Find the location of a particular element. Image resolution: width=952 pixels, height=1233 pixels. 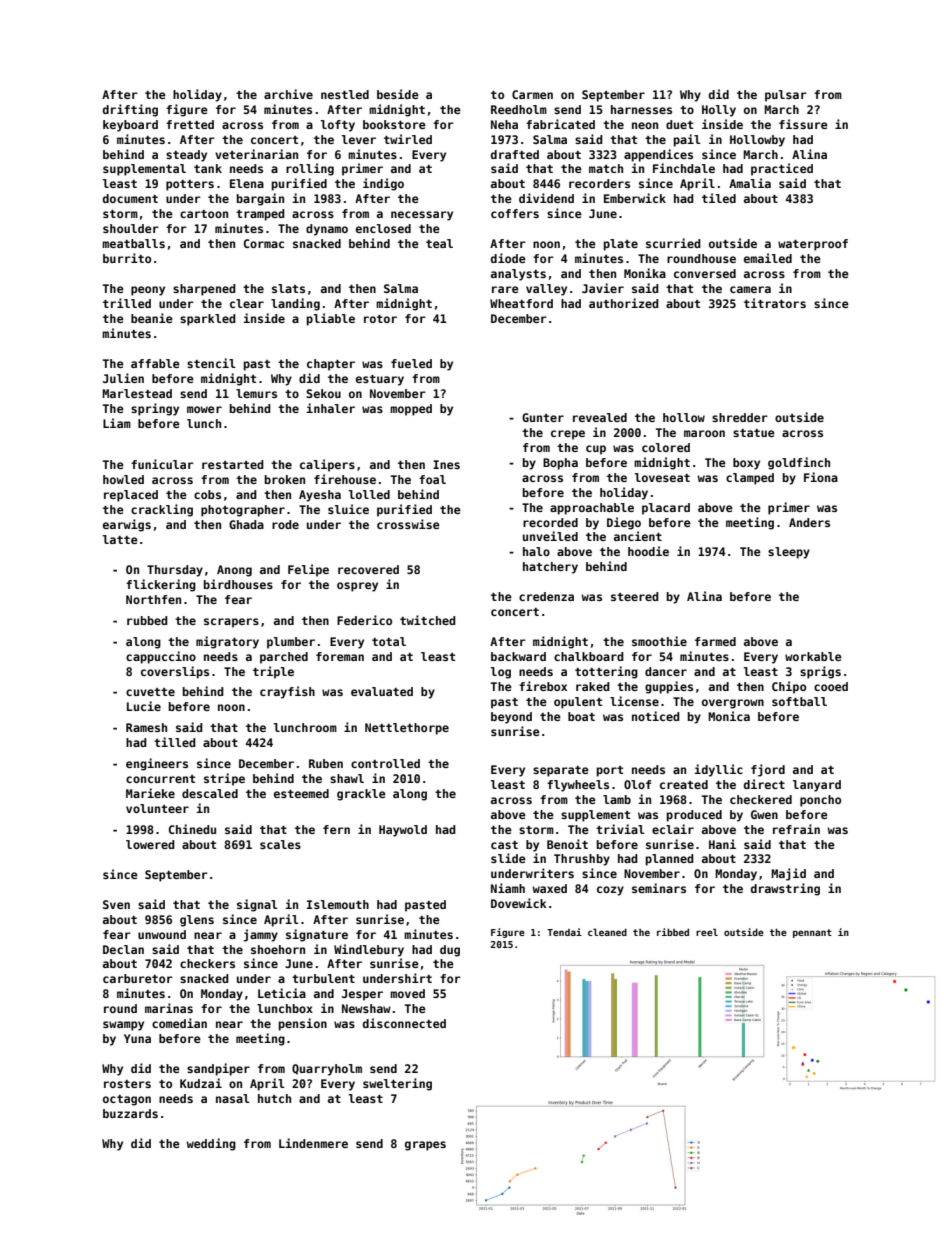

Monica is located at coordinates (729, 716).
